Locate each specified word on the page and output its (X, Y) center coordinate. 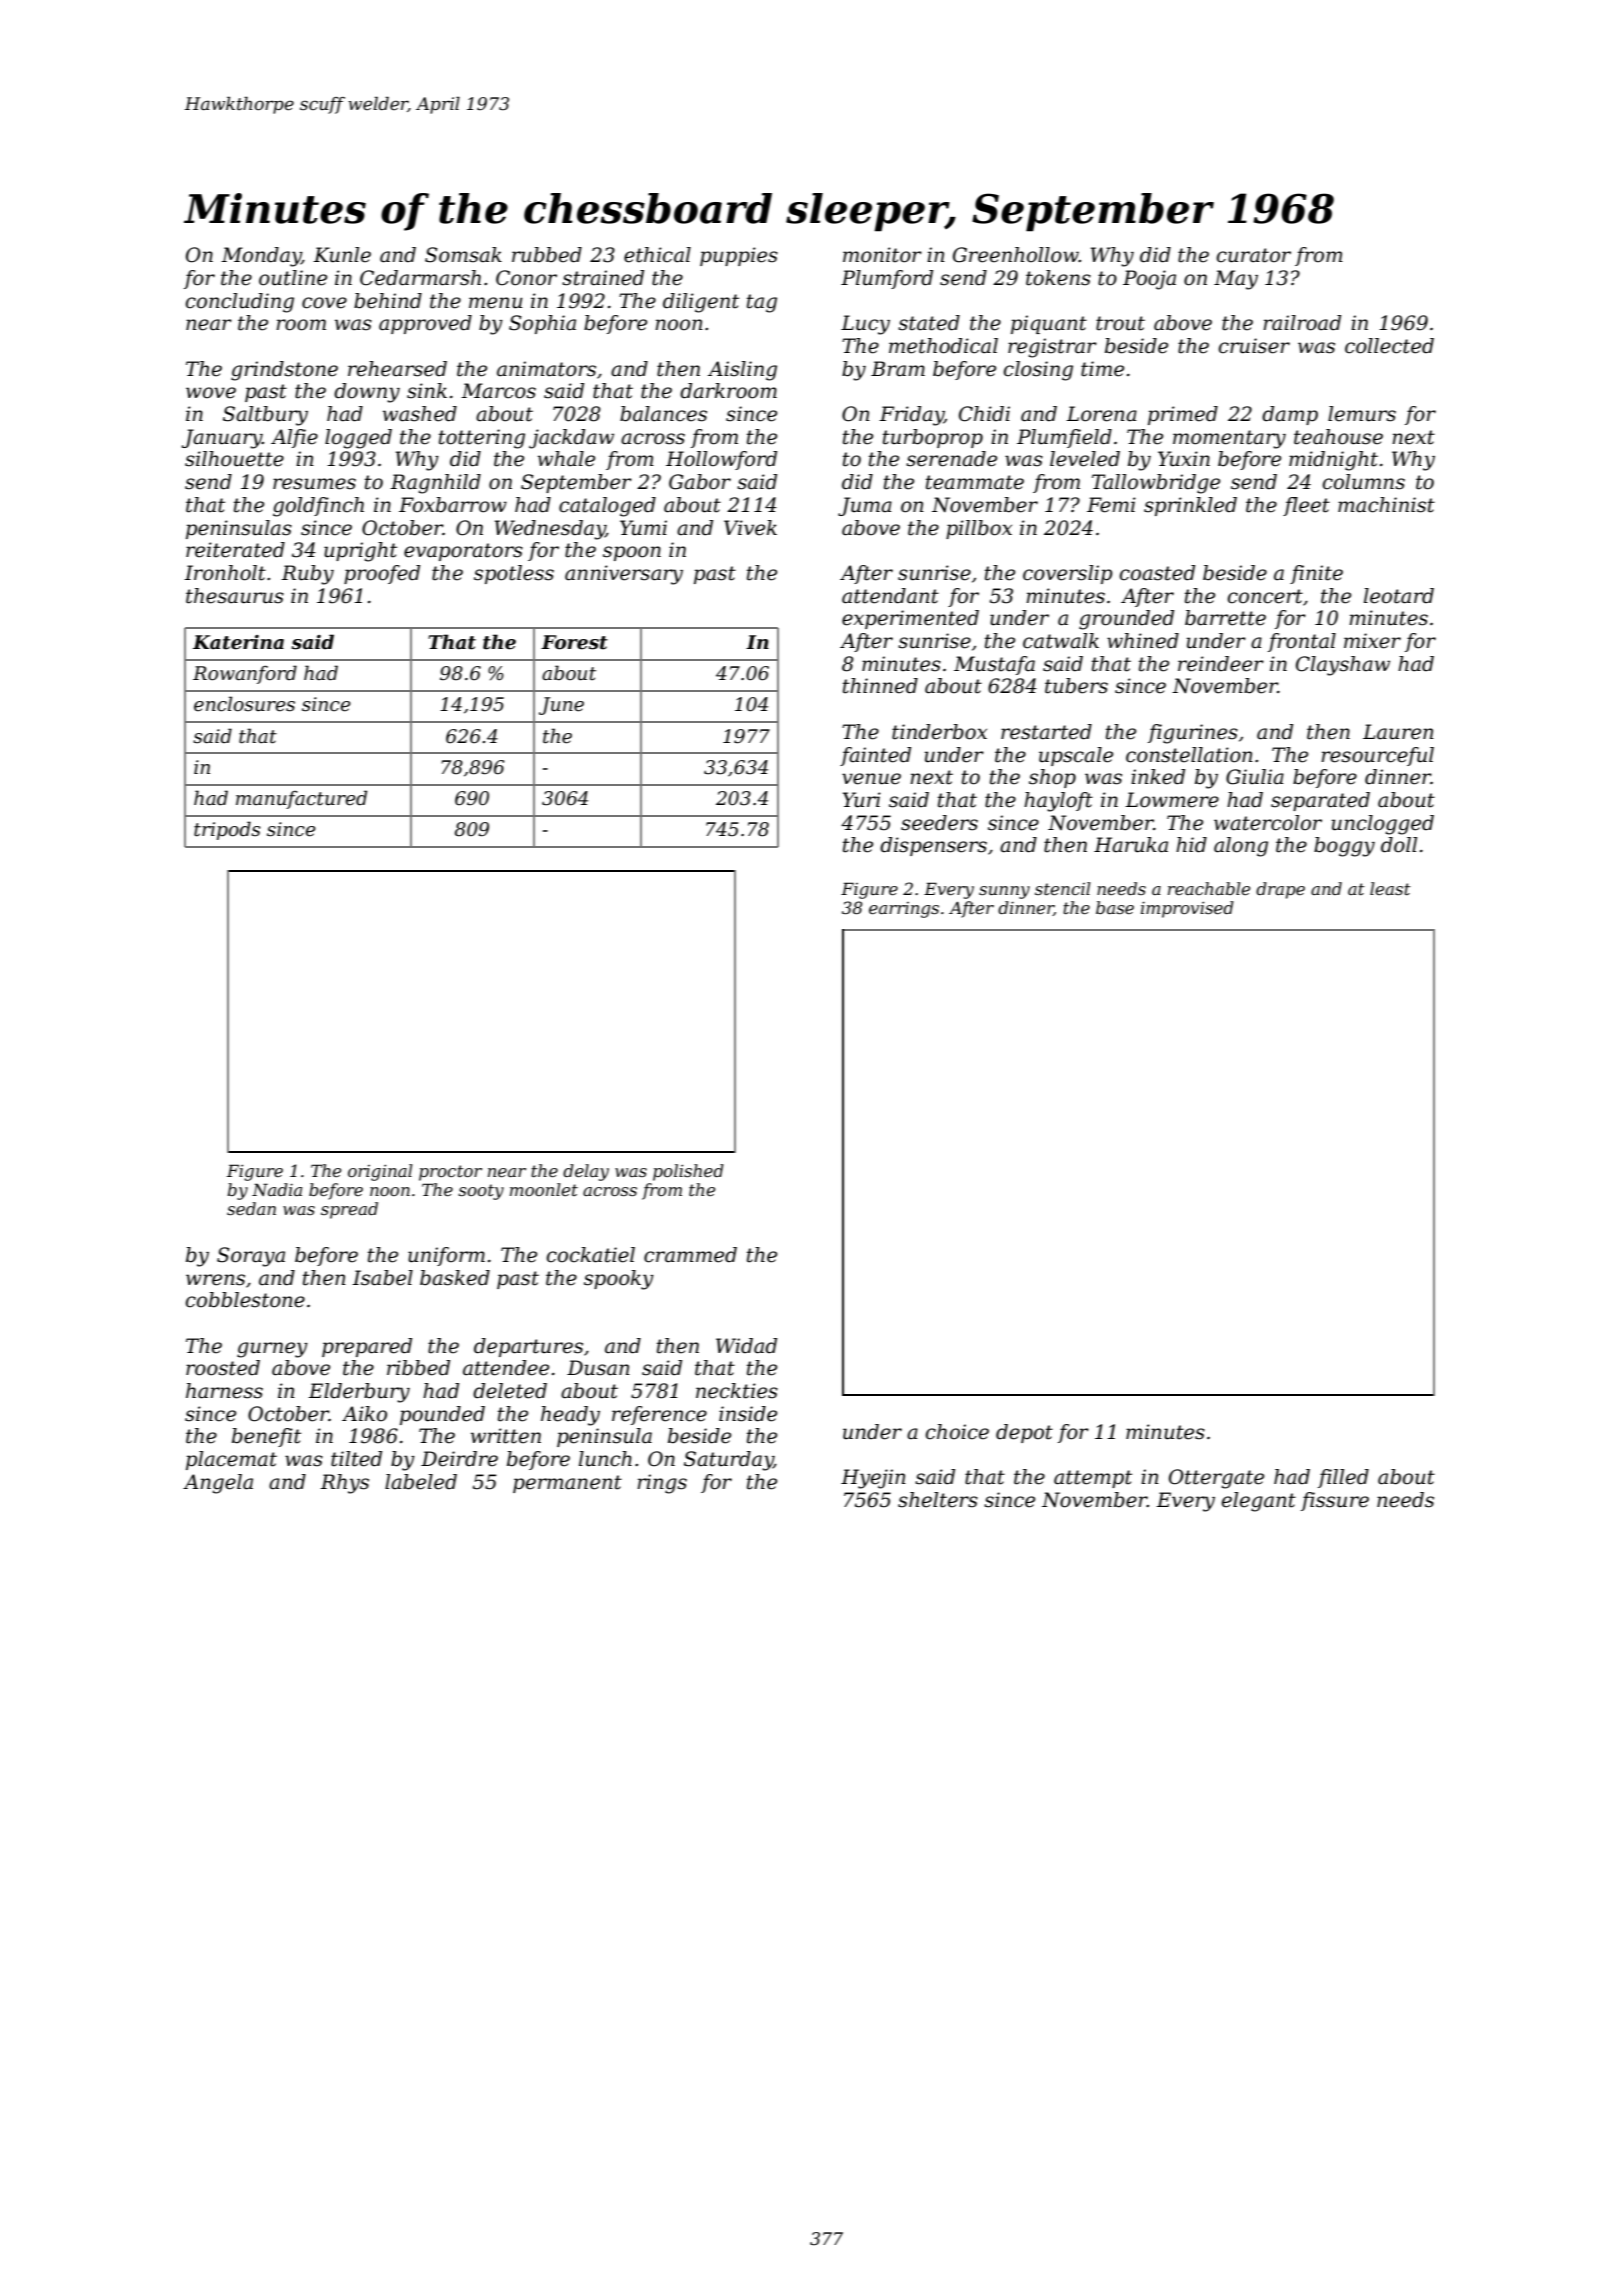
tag (762, 303)
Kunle (342, 255)
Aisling (742, 371)
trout (1120, 323)
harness (224, 1391)
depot (1024, 1433)
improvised (1187, 909)
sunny (1004, 892)
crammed (690, 1255)
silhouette (234, 459)
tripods (227, 830)
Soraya (251, 1257)
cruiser (1254, 346)
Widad (746, 1346)
